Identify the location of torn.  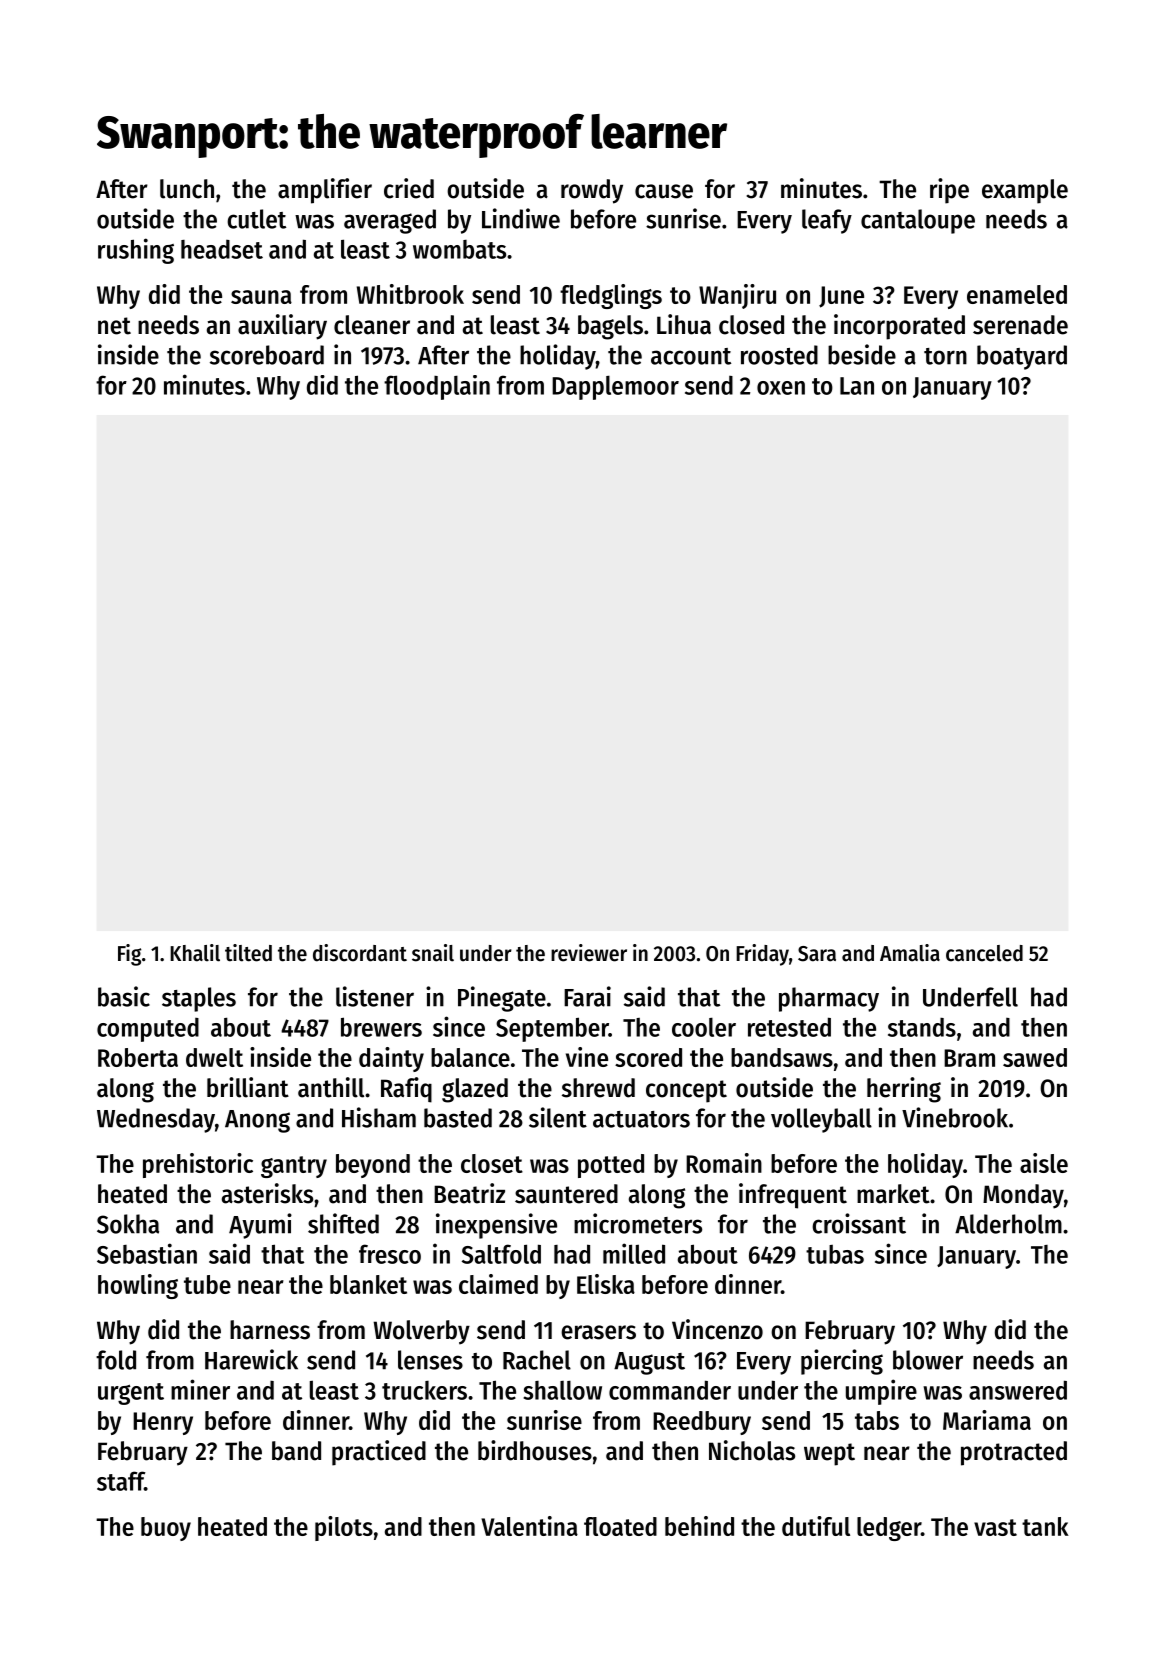
(945, 356).
